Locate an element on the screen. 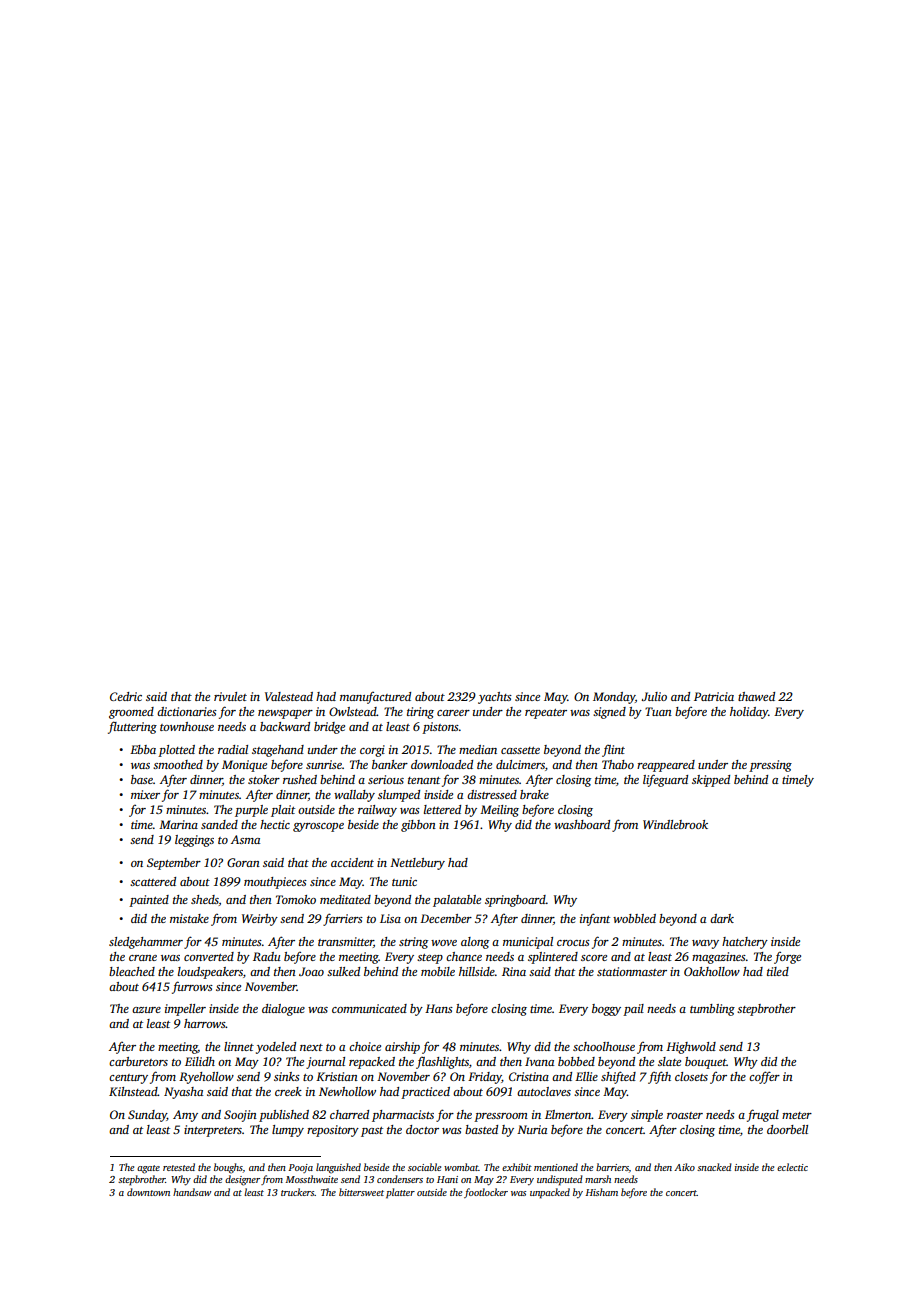 This screenshot has width=924, height=1308. thawed is located at coordinates (756, 696).
